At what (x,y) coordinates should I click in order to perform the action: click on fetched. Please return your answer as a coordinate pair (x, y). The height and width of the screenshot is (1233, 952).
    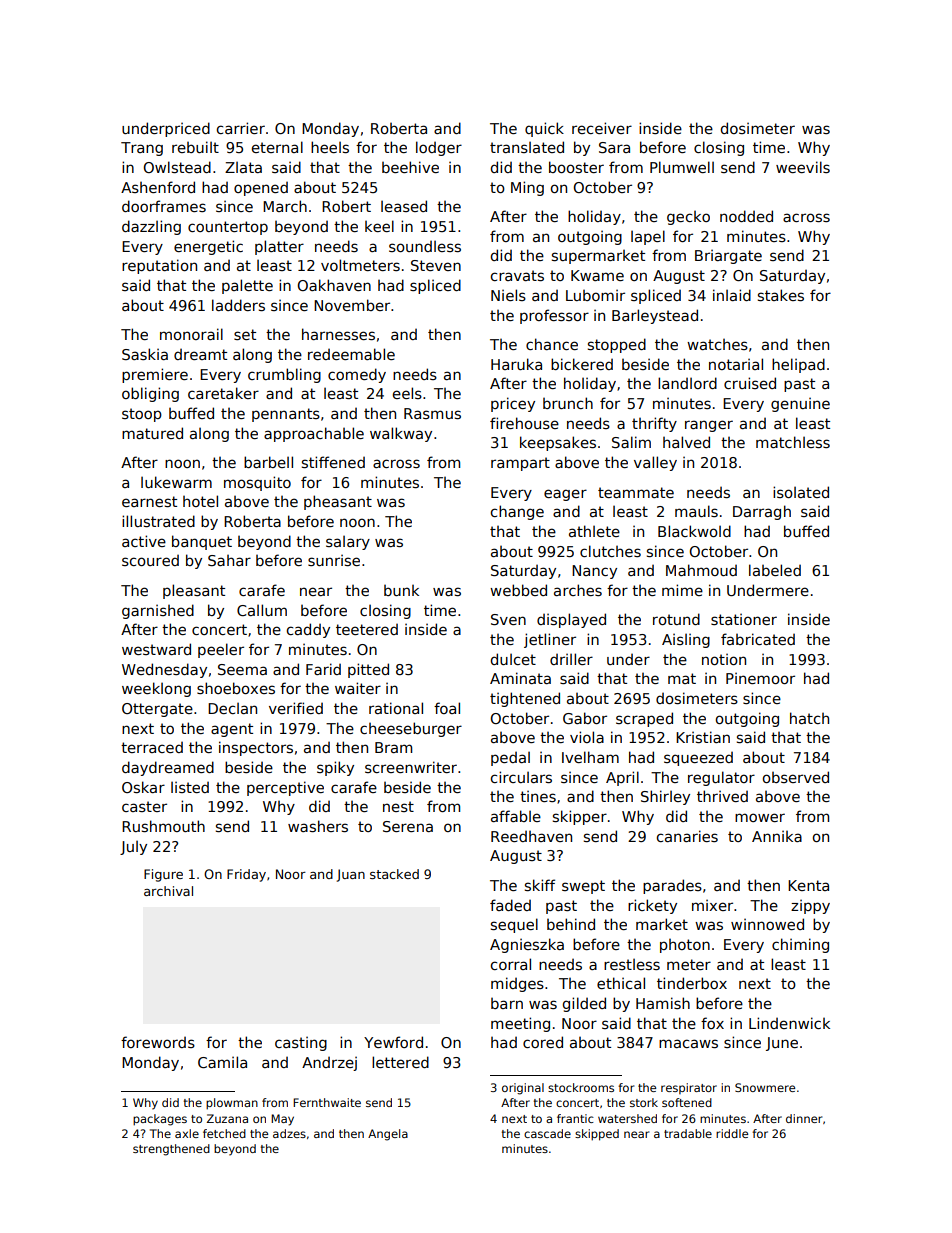
    Looking at the image, I should click on (224, 1133).
